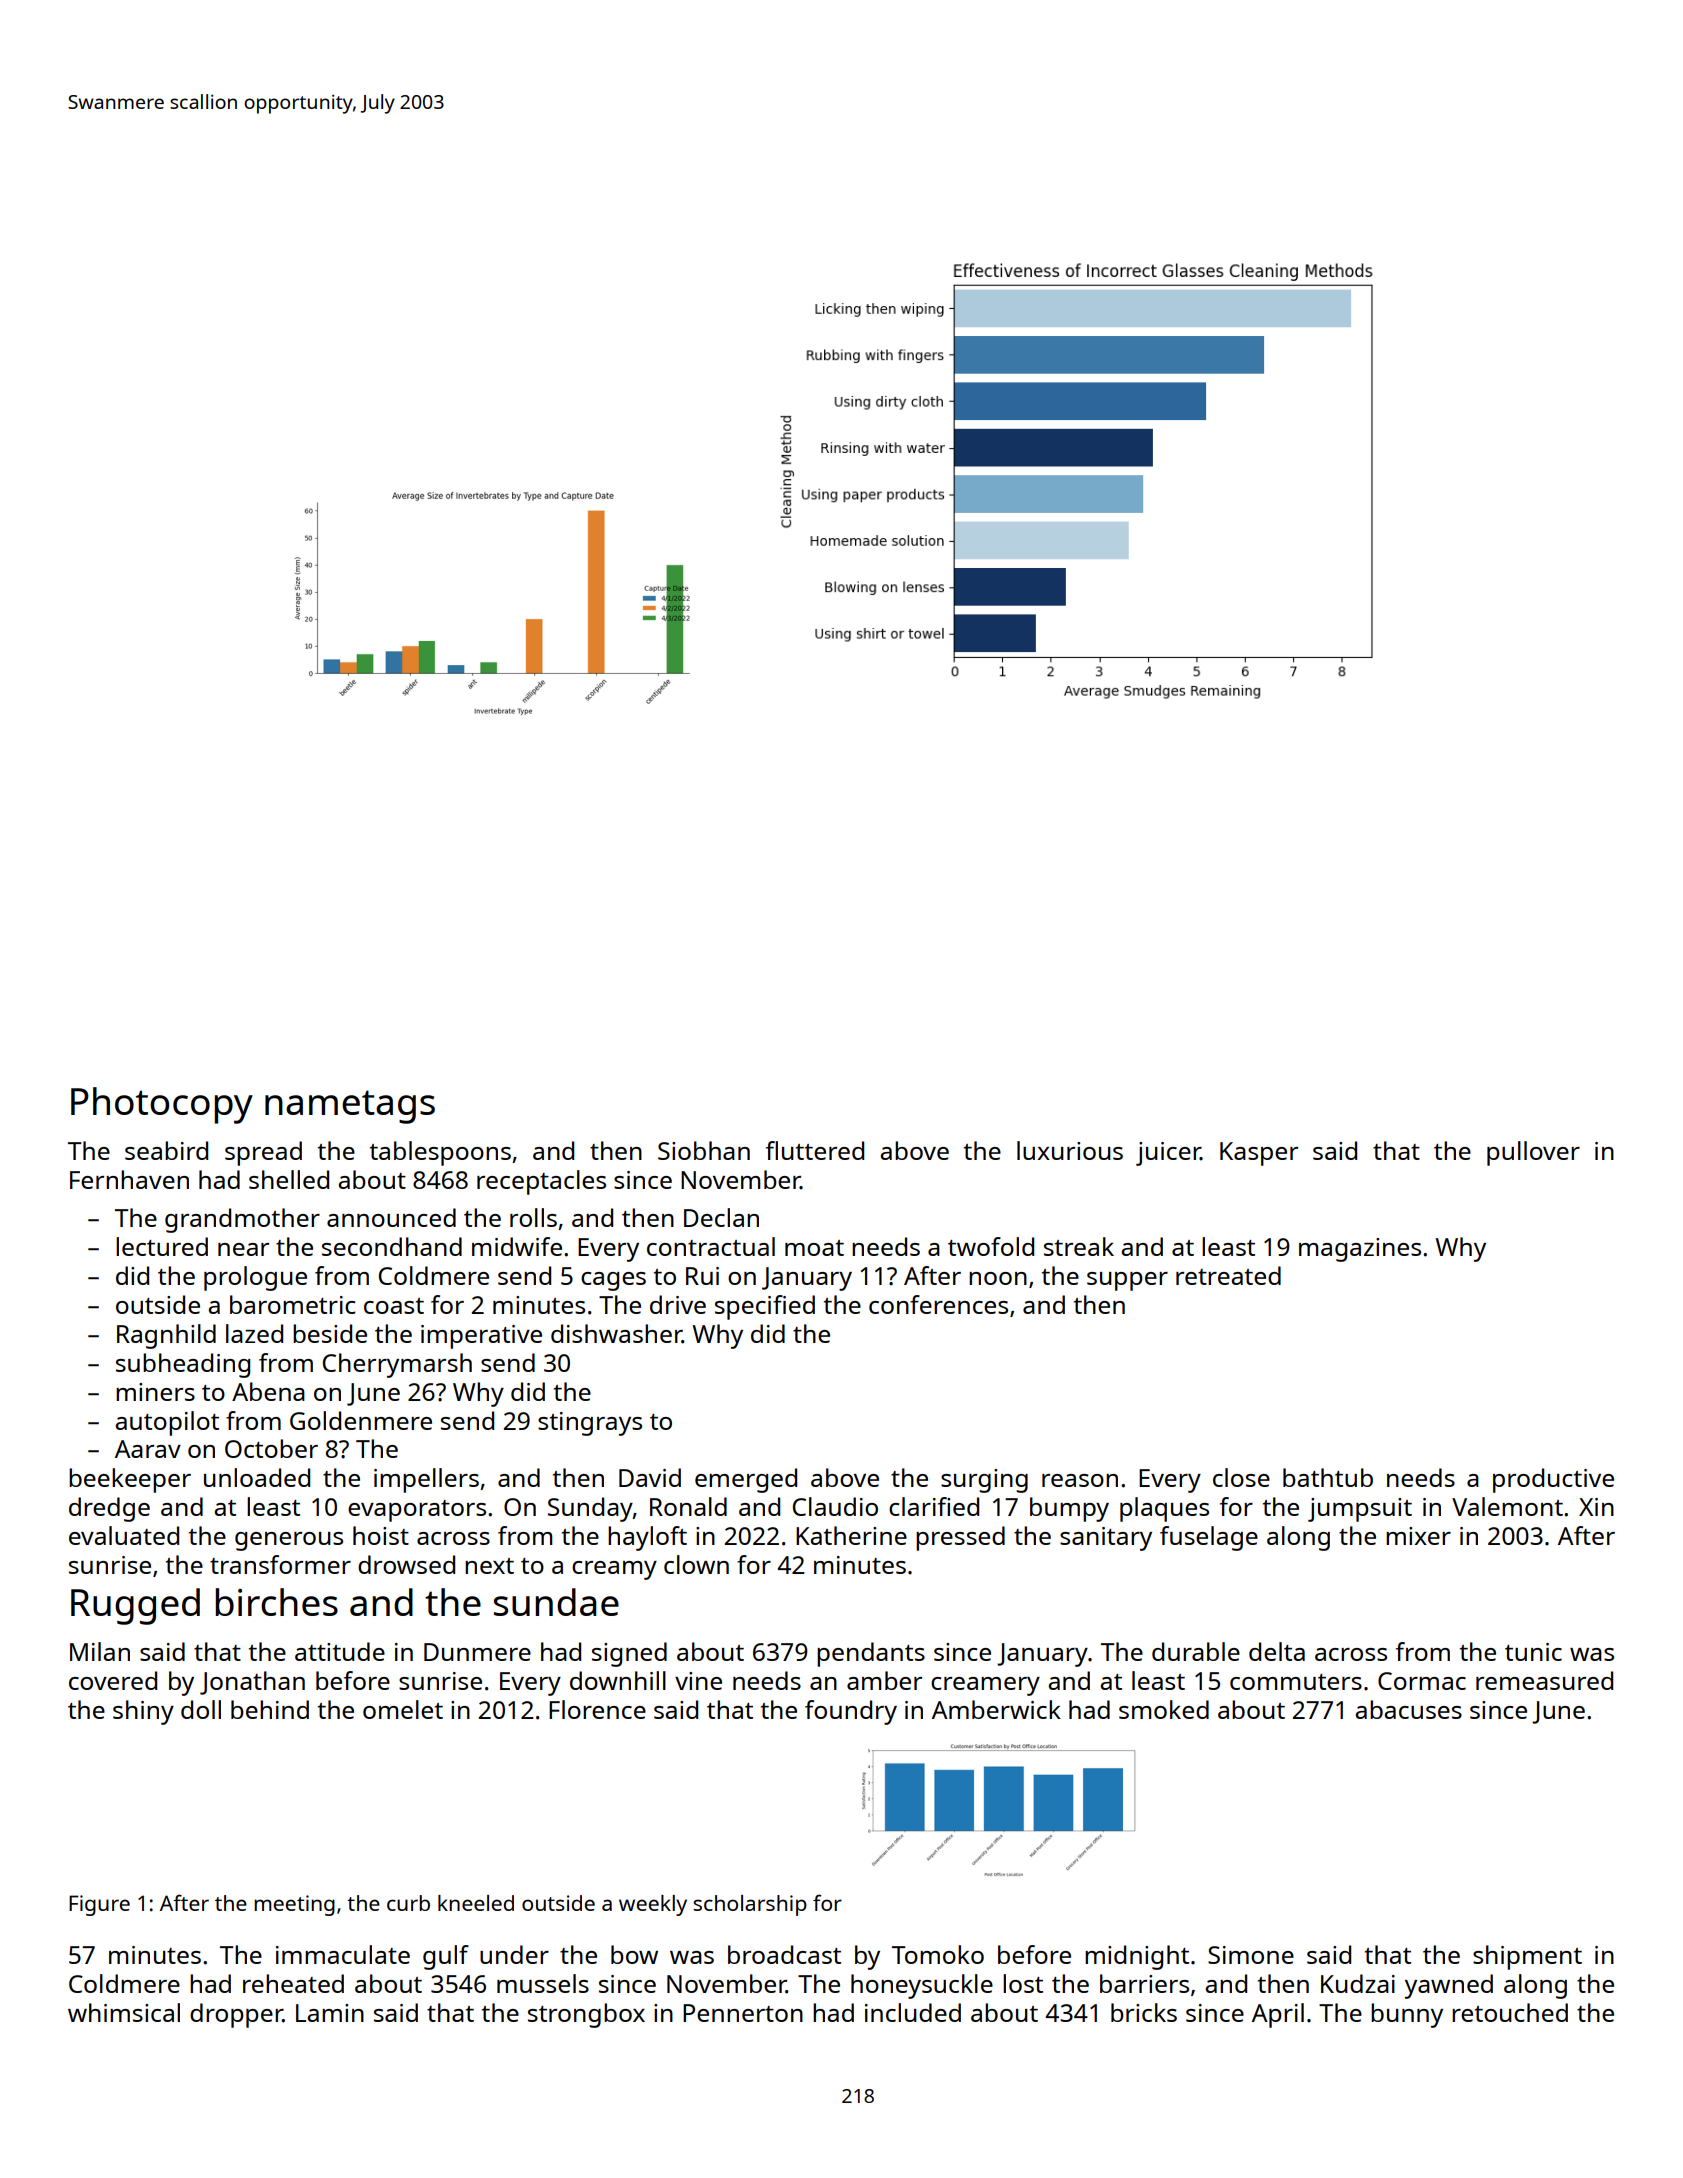  I want to click on Photocopy, so click(162, 1105).
